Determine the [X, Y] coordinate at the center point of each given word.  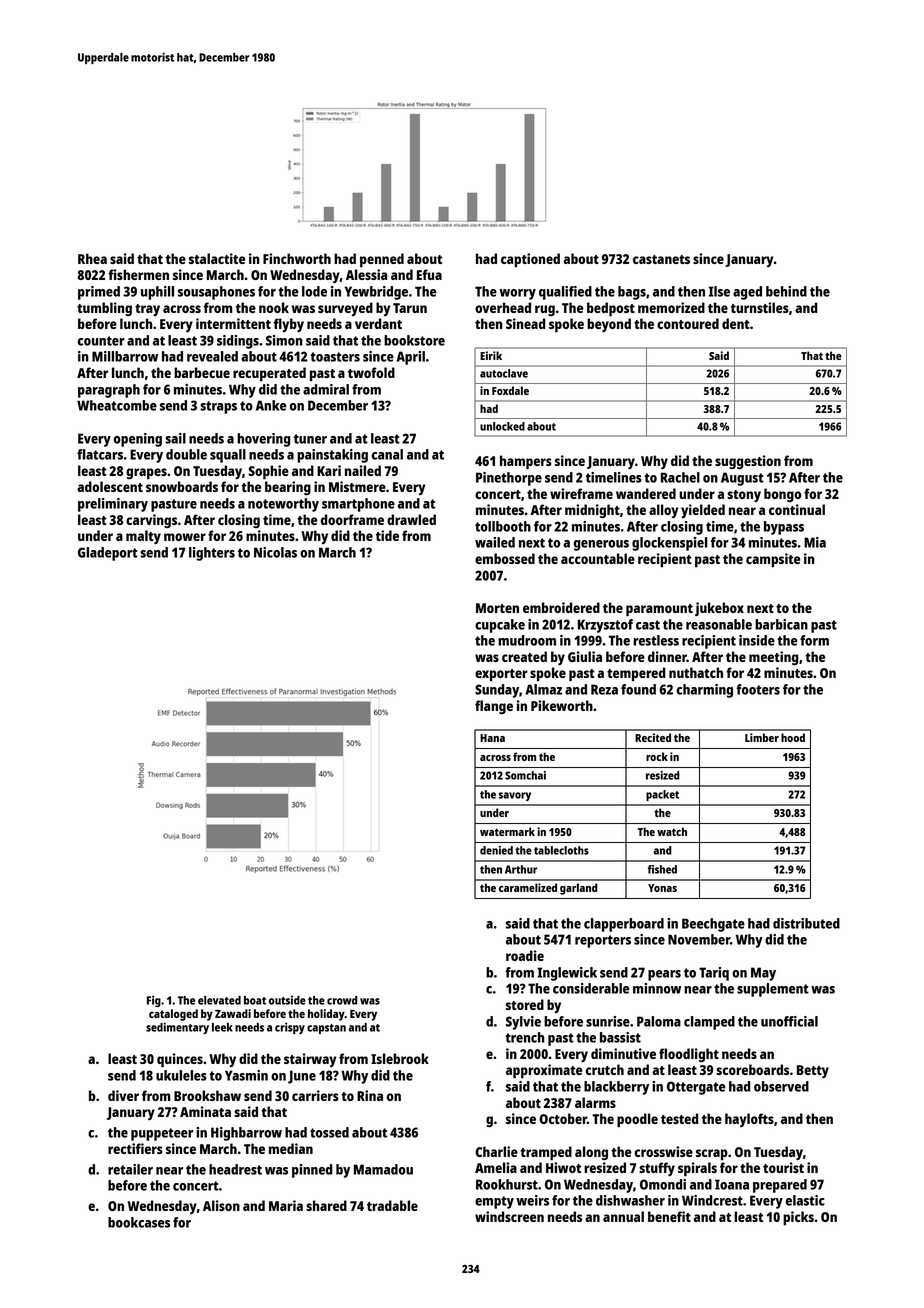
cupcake [500, 626]
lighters [212, 554]
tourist [783, 1167]
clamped [709, 1023]
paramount [659, 610]
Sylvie [523, 1023]
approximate [544, 1071]
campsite [773, 560]
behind [786, 291]
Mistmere [357, 486]
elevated [219, 1000]
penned [382, 260]
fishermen [138, 274]
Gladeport [108, 554]
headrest [235, 1169]
